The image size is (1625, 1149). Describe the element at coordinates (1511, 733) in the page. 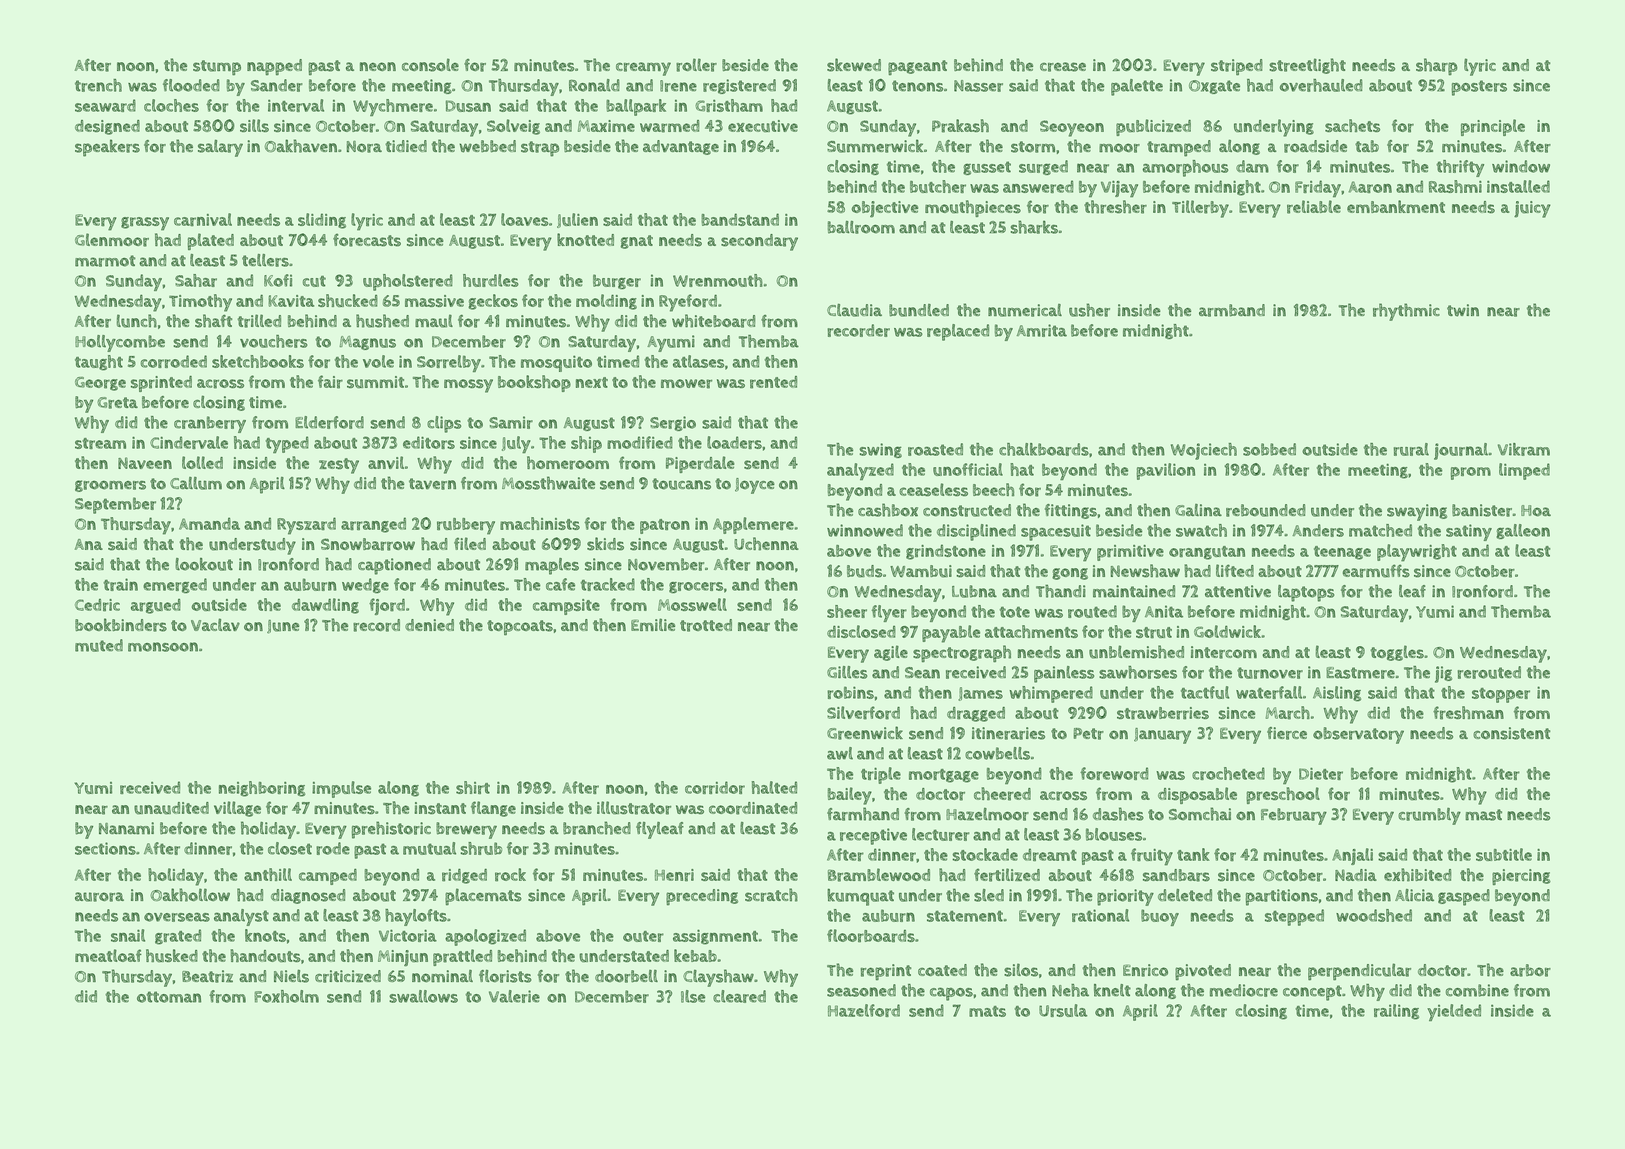

I see `consistent` at that location.
